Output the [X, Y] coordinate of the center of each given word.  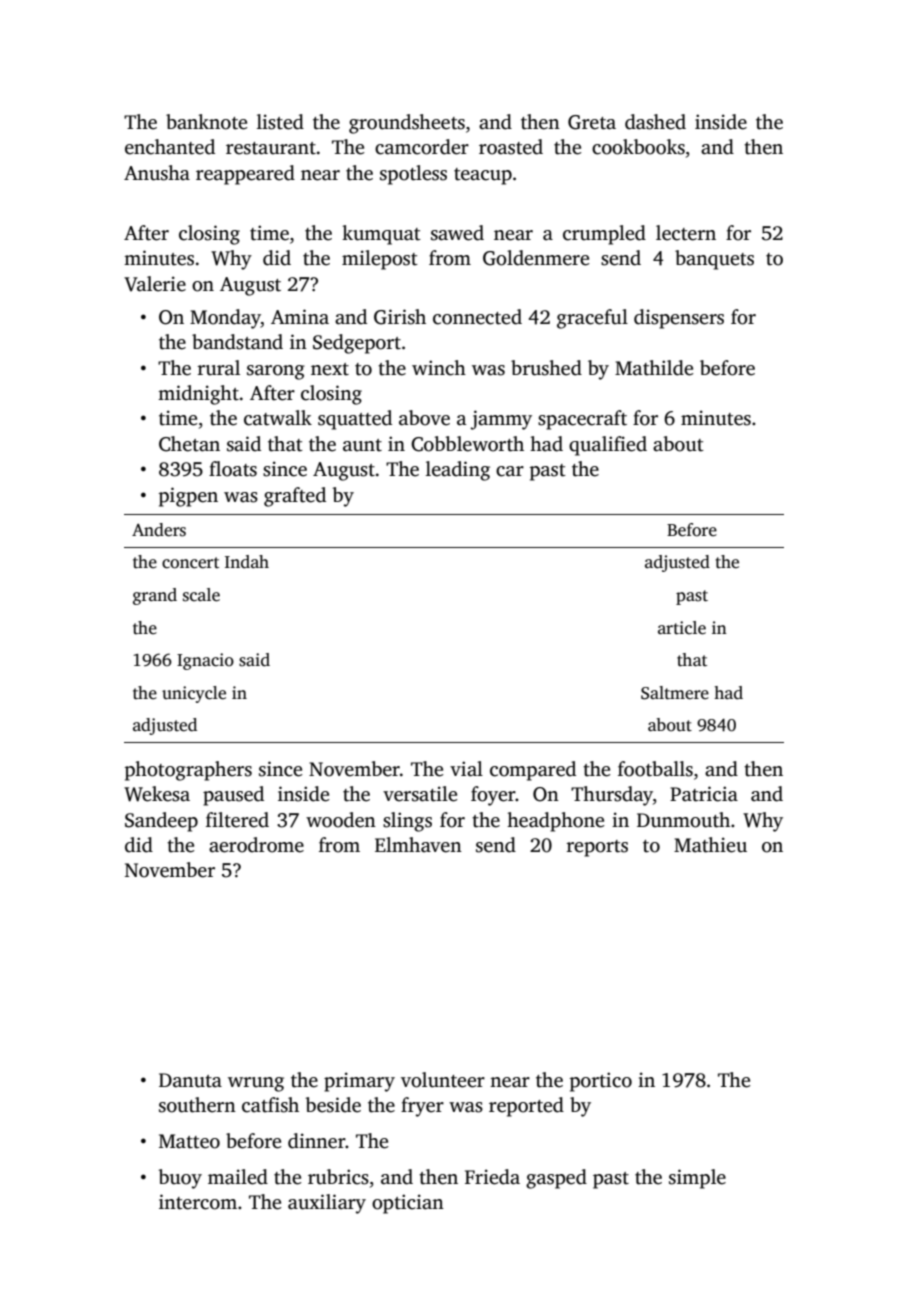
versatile [420, 794]
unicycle [194, 694]
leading [458, 471]
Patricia [704, 794]
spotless [413, 175]
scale [201, 595]
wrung [256, 1084]
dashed [655, 122]
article [682, 628]
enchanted [170, 147]
